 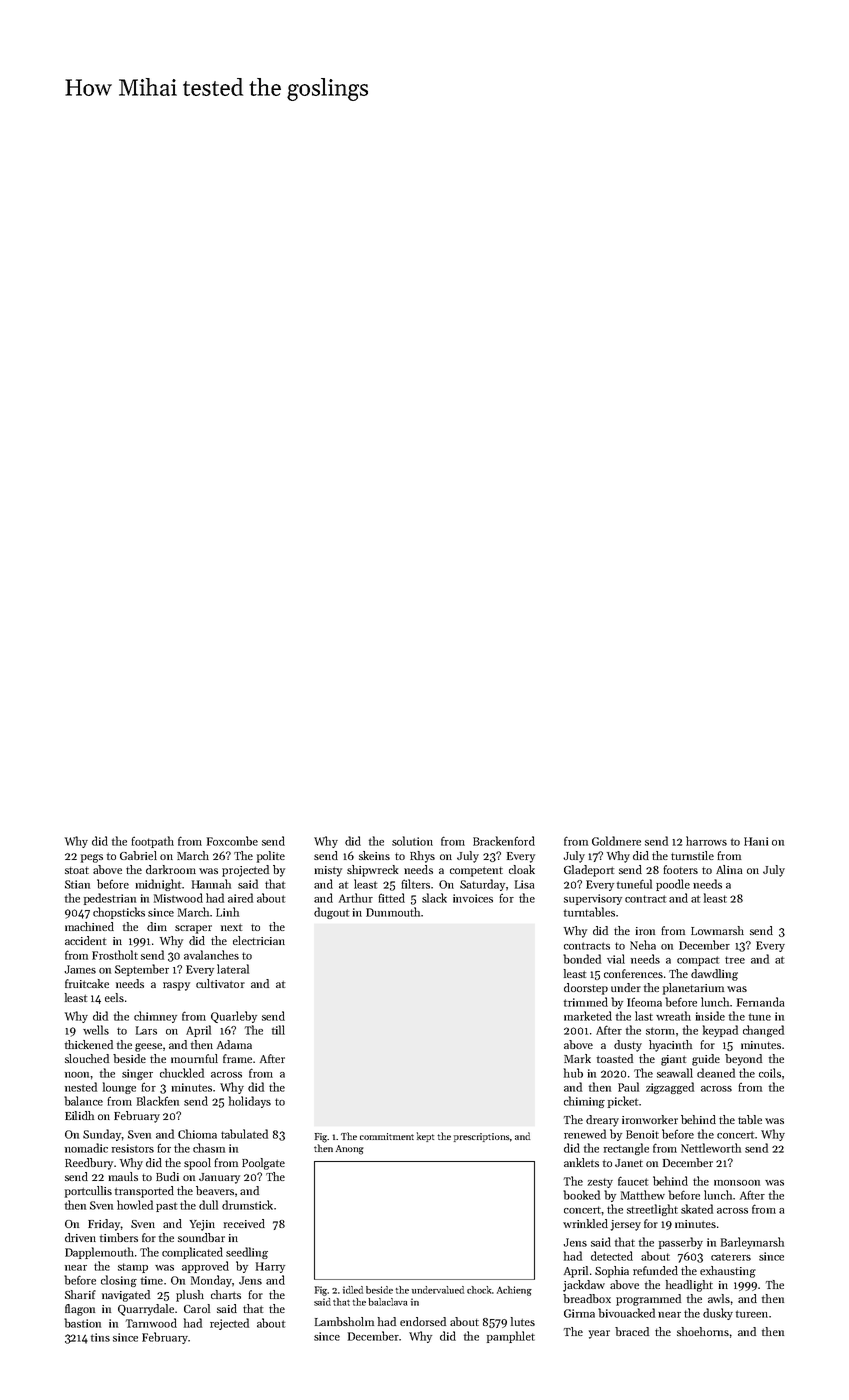 I want to click on prescriptions, so click(x=482, y=1137).
